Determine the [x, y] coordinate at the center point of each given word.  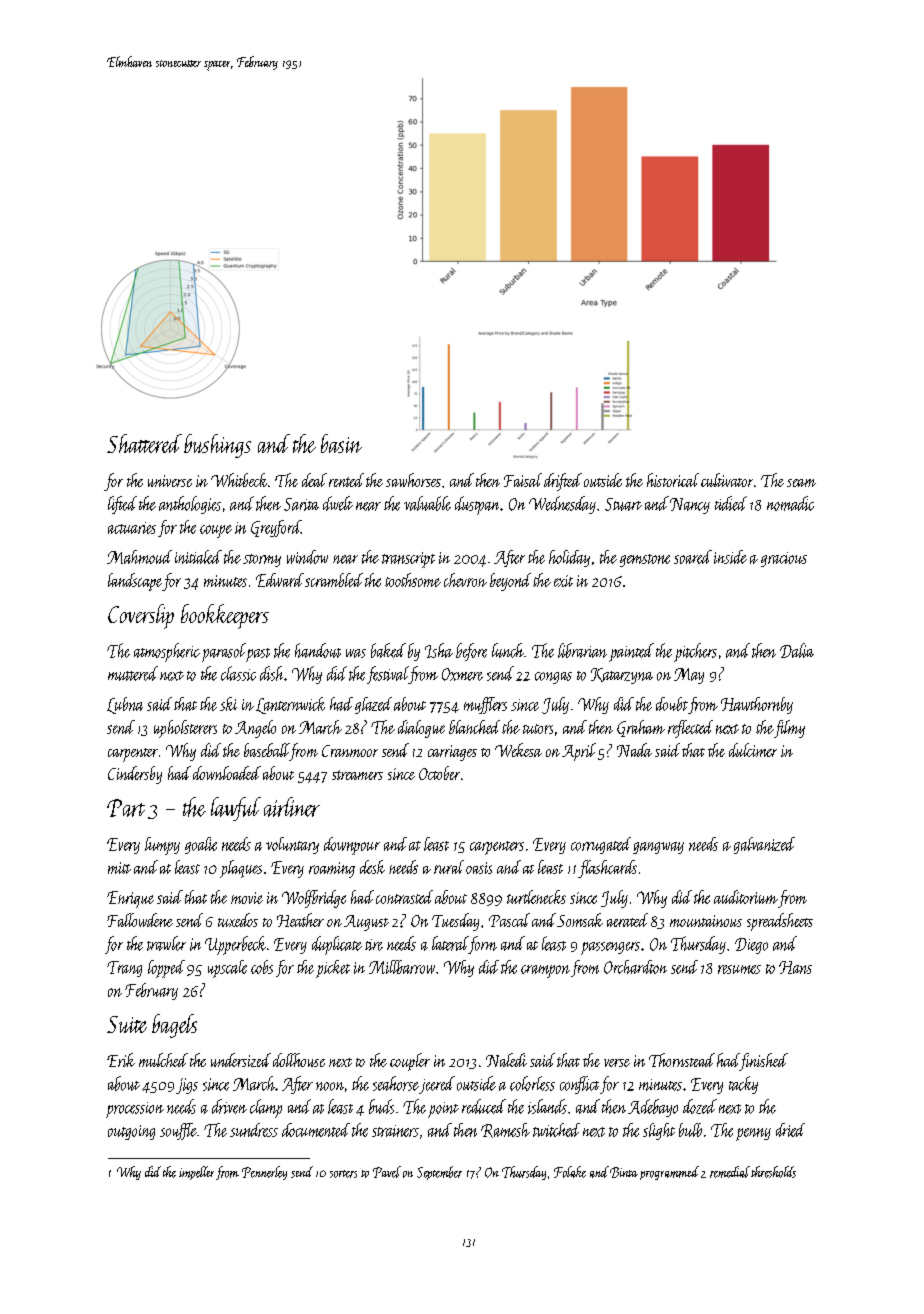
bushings [217, 446]
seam [801, 483]
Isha [439, 650]
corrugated [601, 845]
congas [553, 678]
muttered [133, 673]
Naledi [506, 1060]
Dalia [797, 650]
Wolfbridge [314, 899]
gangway [658, 848]
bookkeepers [225, 616]
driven [229, 1106]
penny [753, 1134]
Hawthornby [757, 705]
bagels [174, 1026]
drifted [563, 482]
